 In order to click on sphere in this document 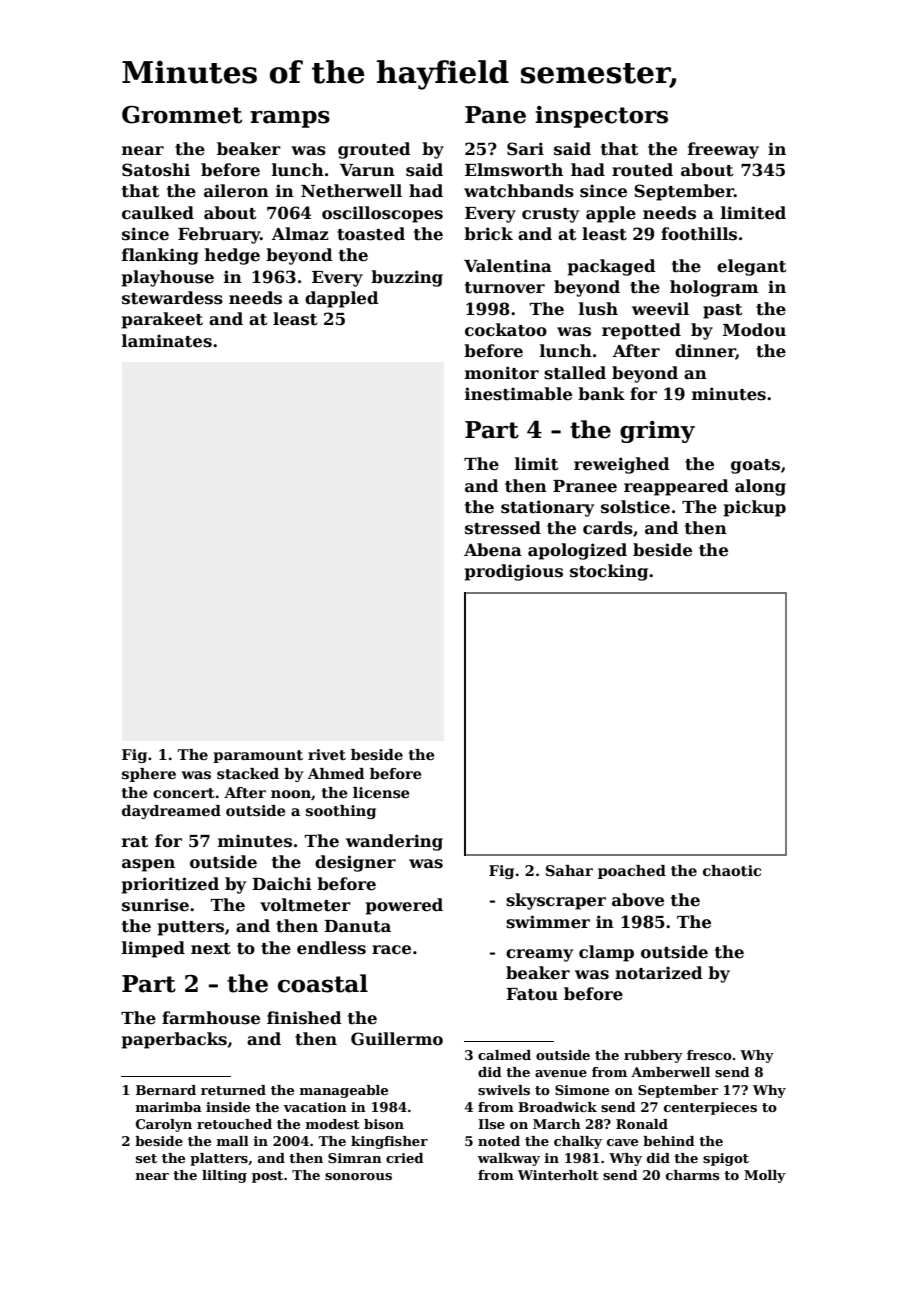, I will do `click(149, 775)`.
